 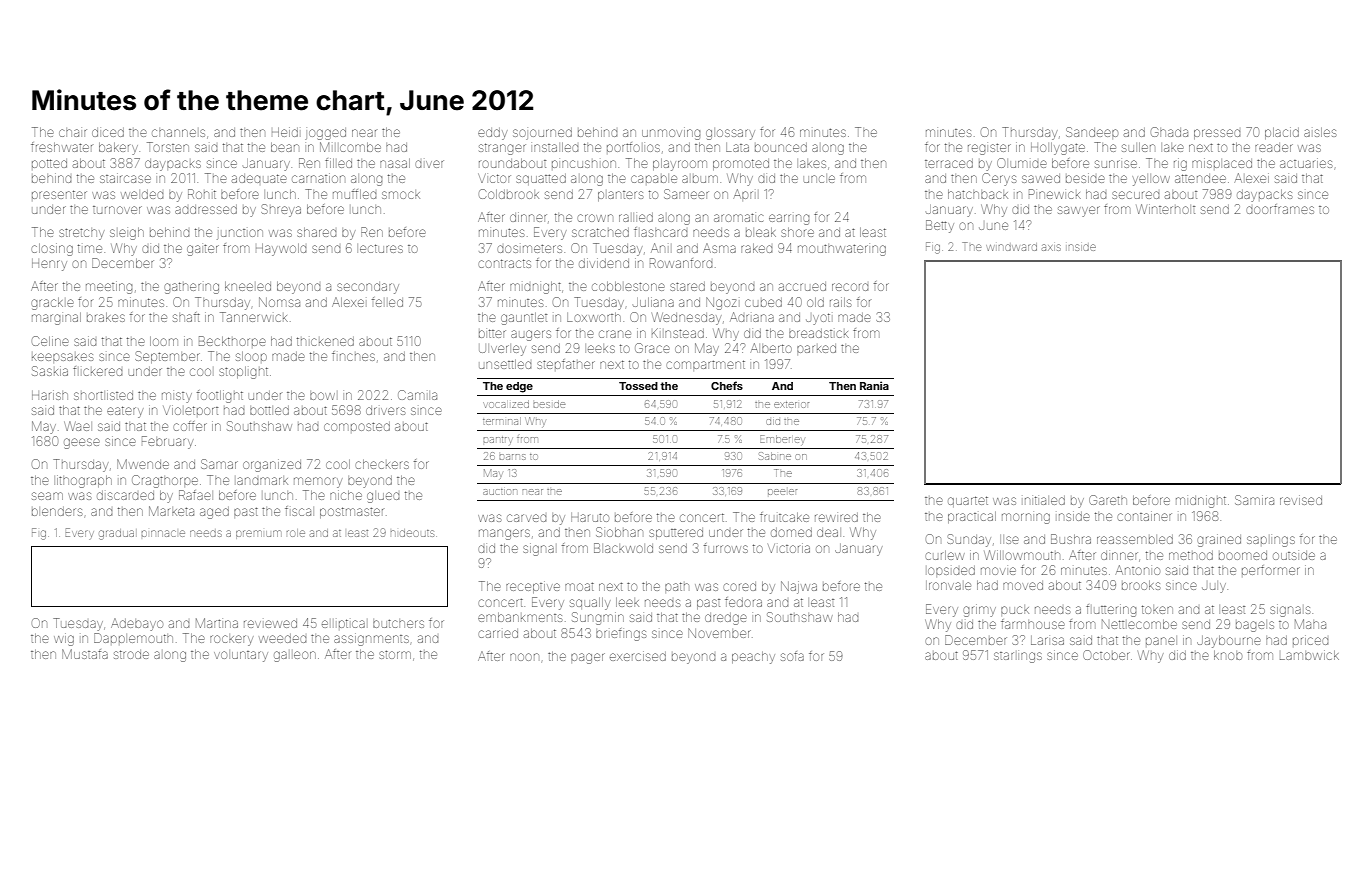 I want to click on Ghada, so click(x=1169, y=132).
